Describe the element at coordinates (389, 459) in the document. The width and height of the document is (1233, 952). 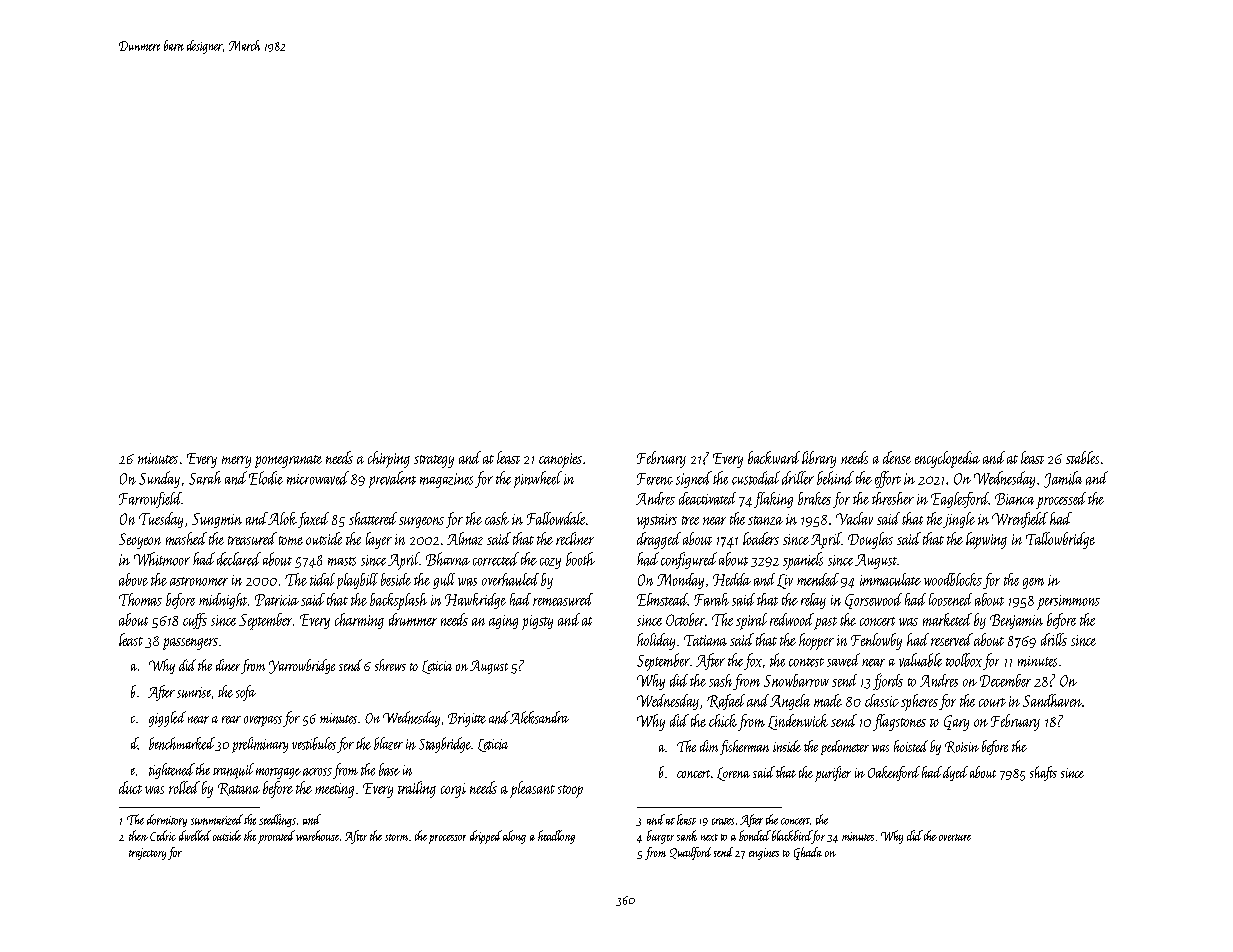
I see `chirping` at that location.
